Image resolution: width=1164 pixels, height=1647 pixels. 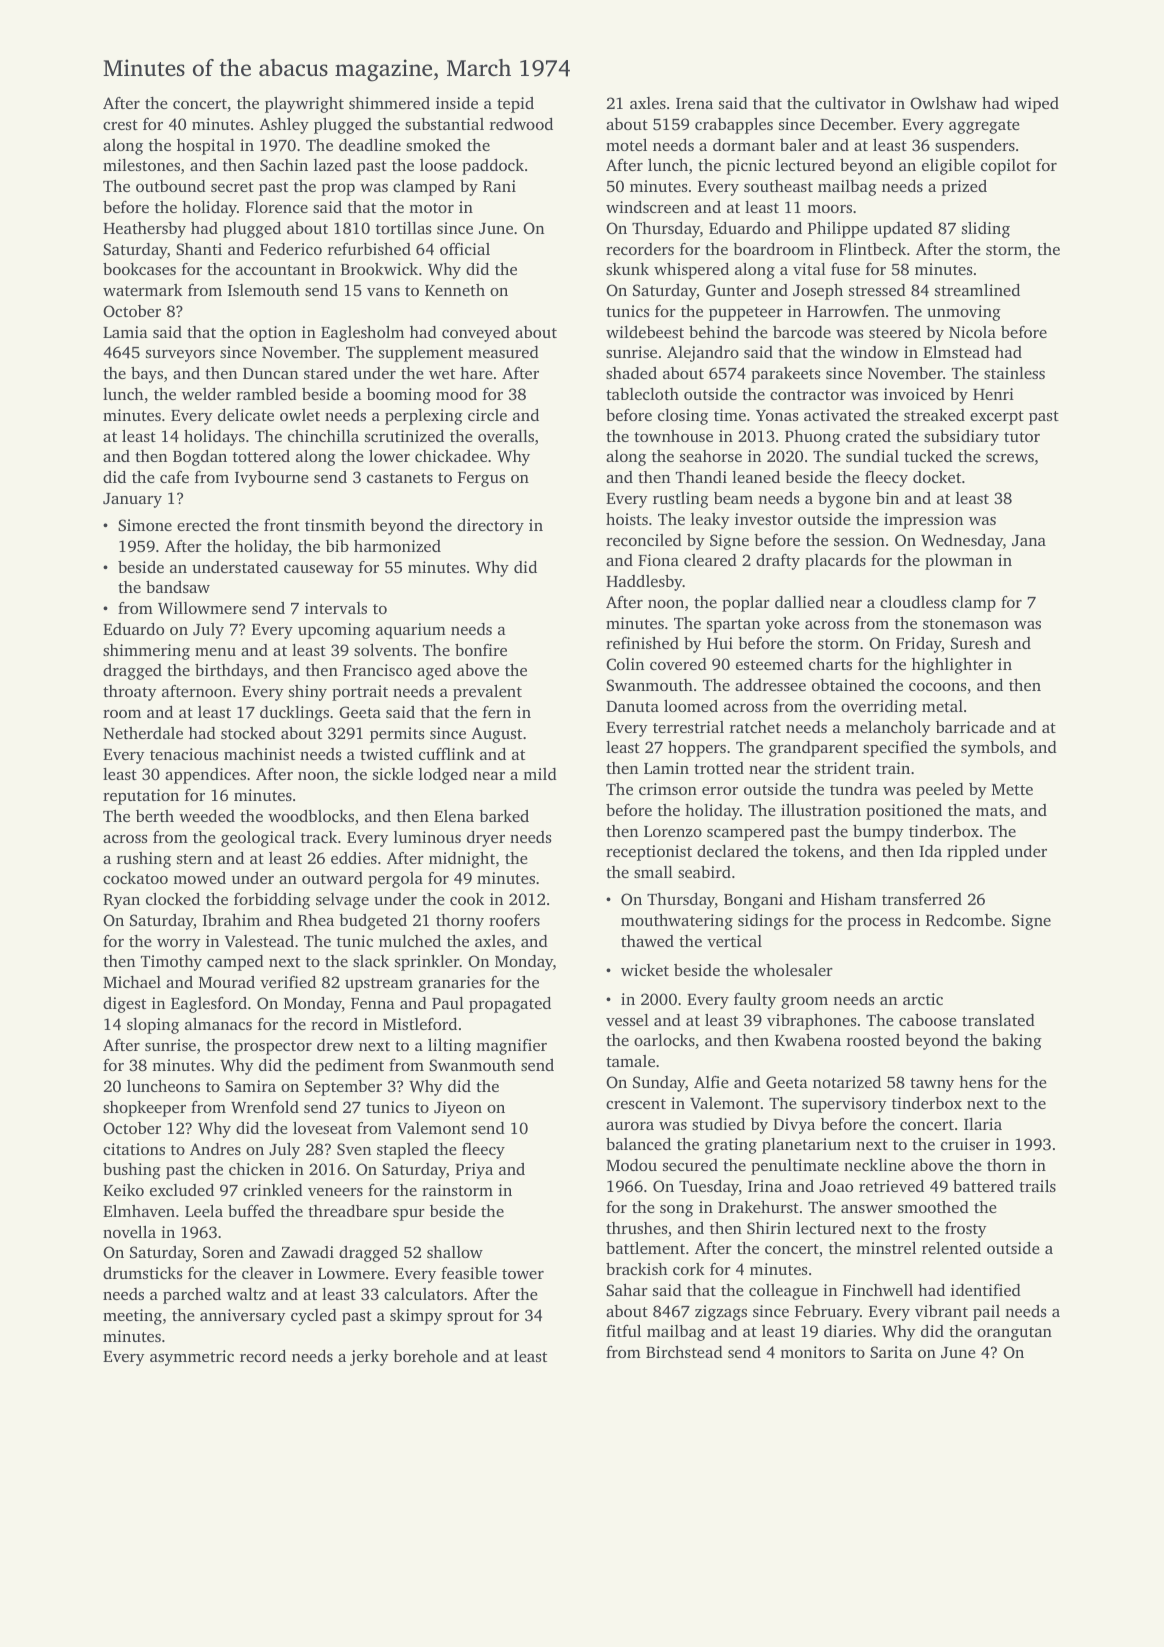 What do you see at coordinates (467, 899) in the screenshot?
I see `cook` at bounding box center [467, 899].
